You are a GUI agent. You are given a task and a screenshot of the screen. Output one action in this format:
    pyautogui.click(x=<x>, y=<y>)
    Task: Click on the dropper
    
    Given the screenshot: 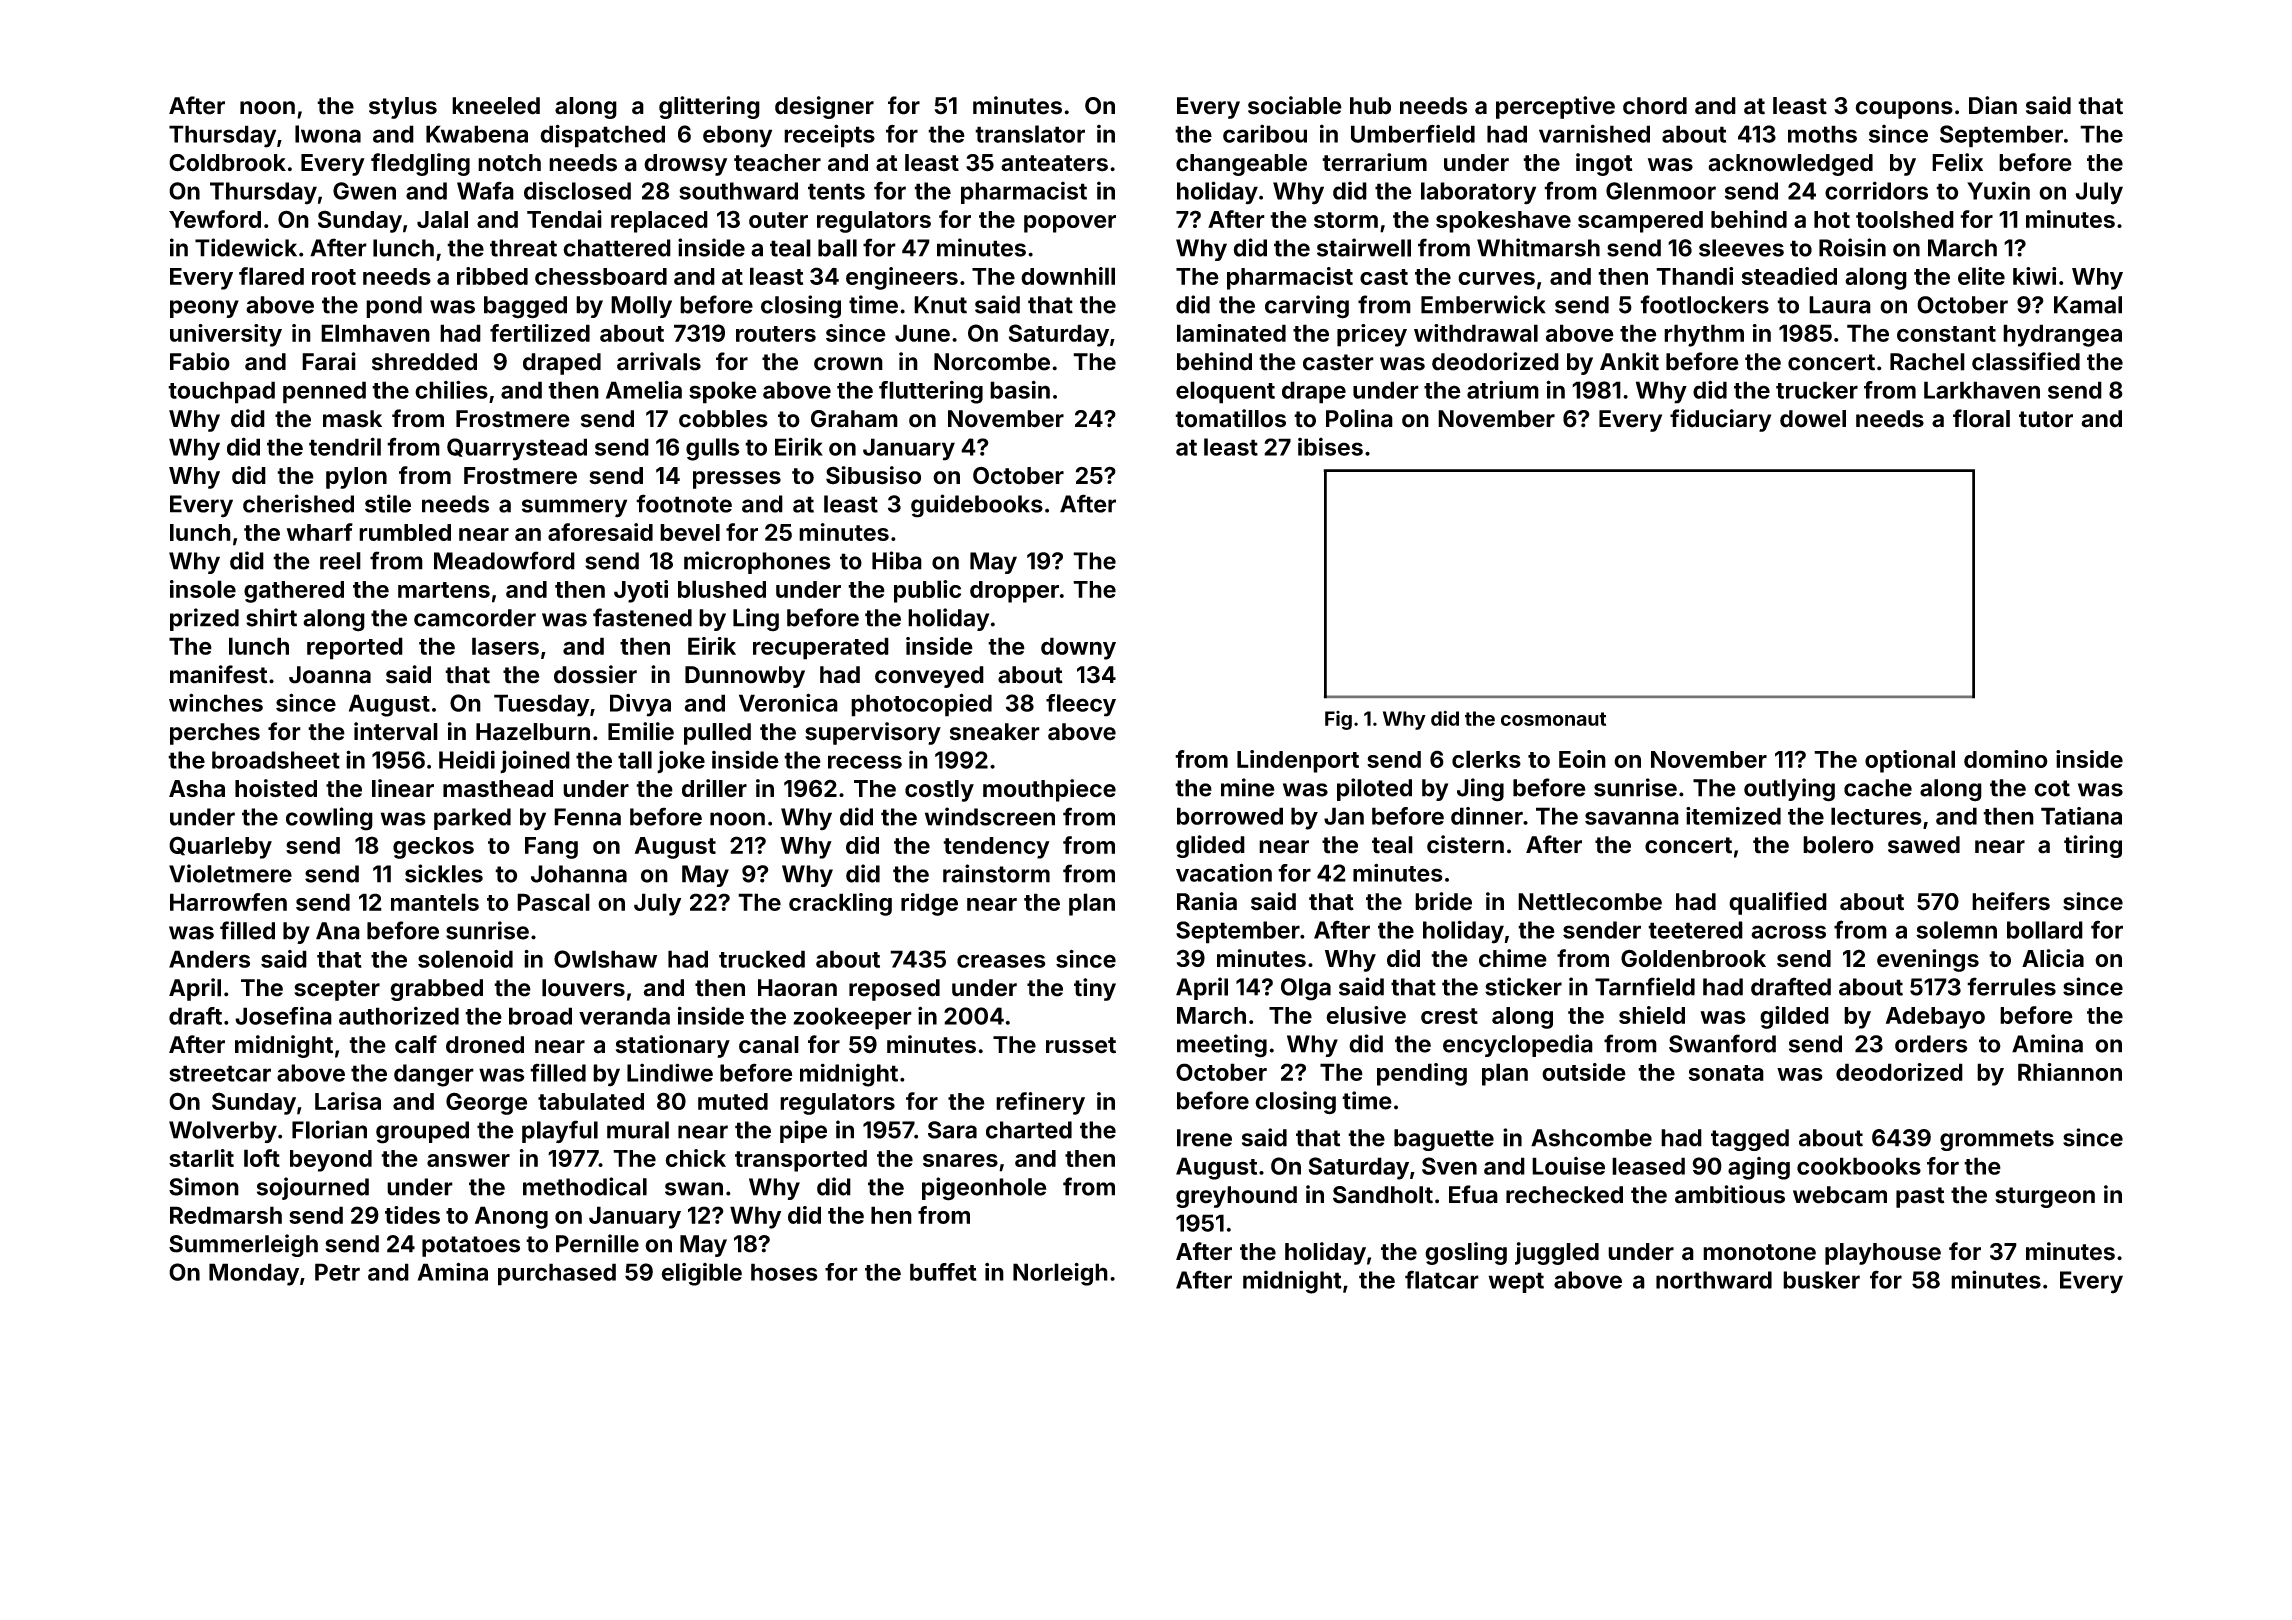 What is the action you would take?
    pyautogui.click(x=1014, y=592)
